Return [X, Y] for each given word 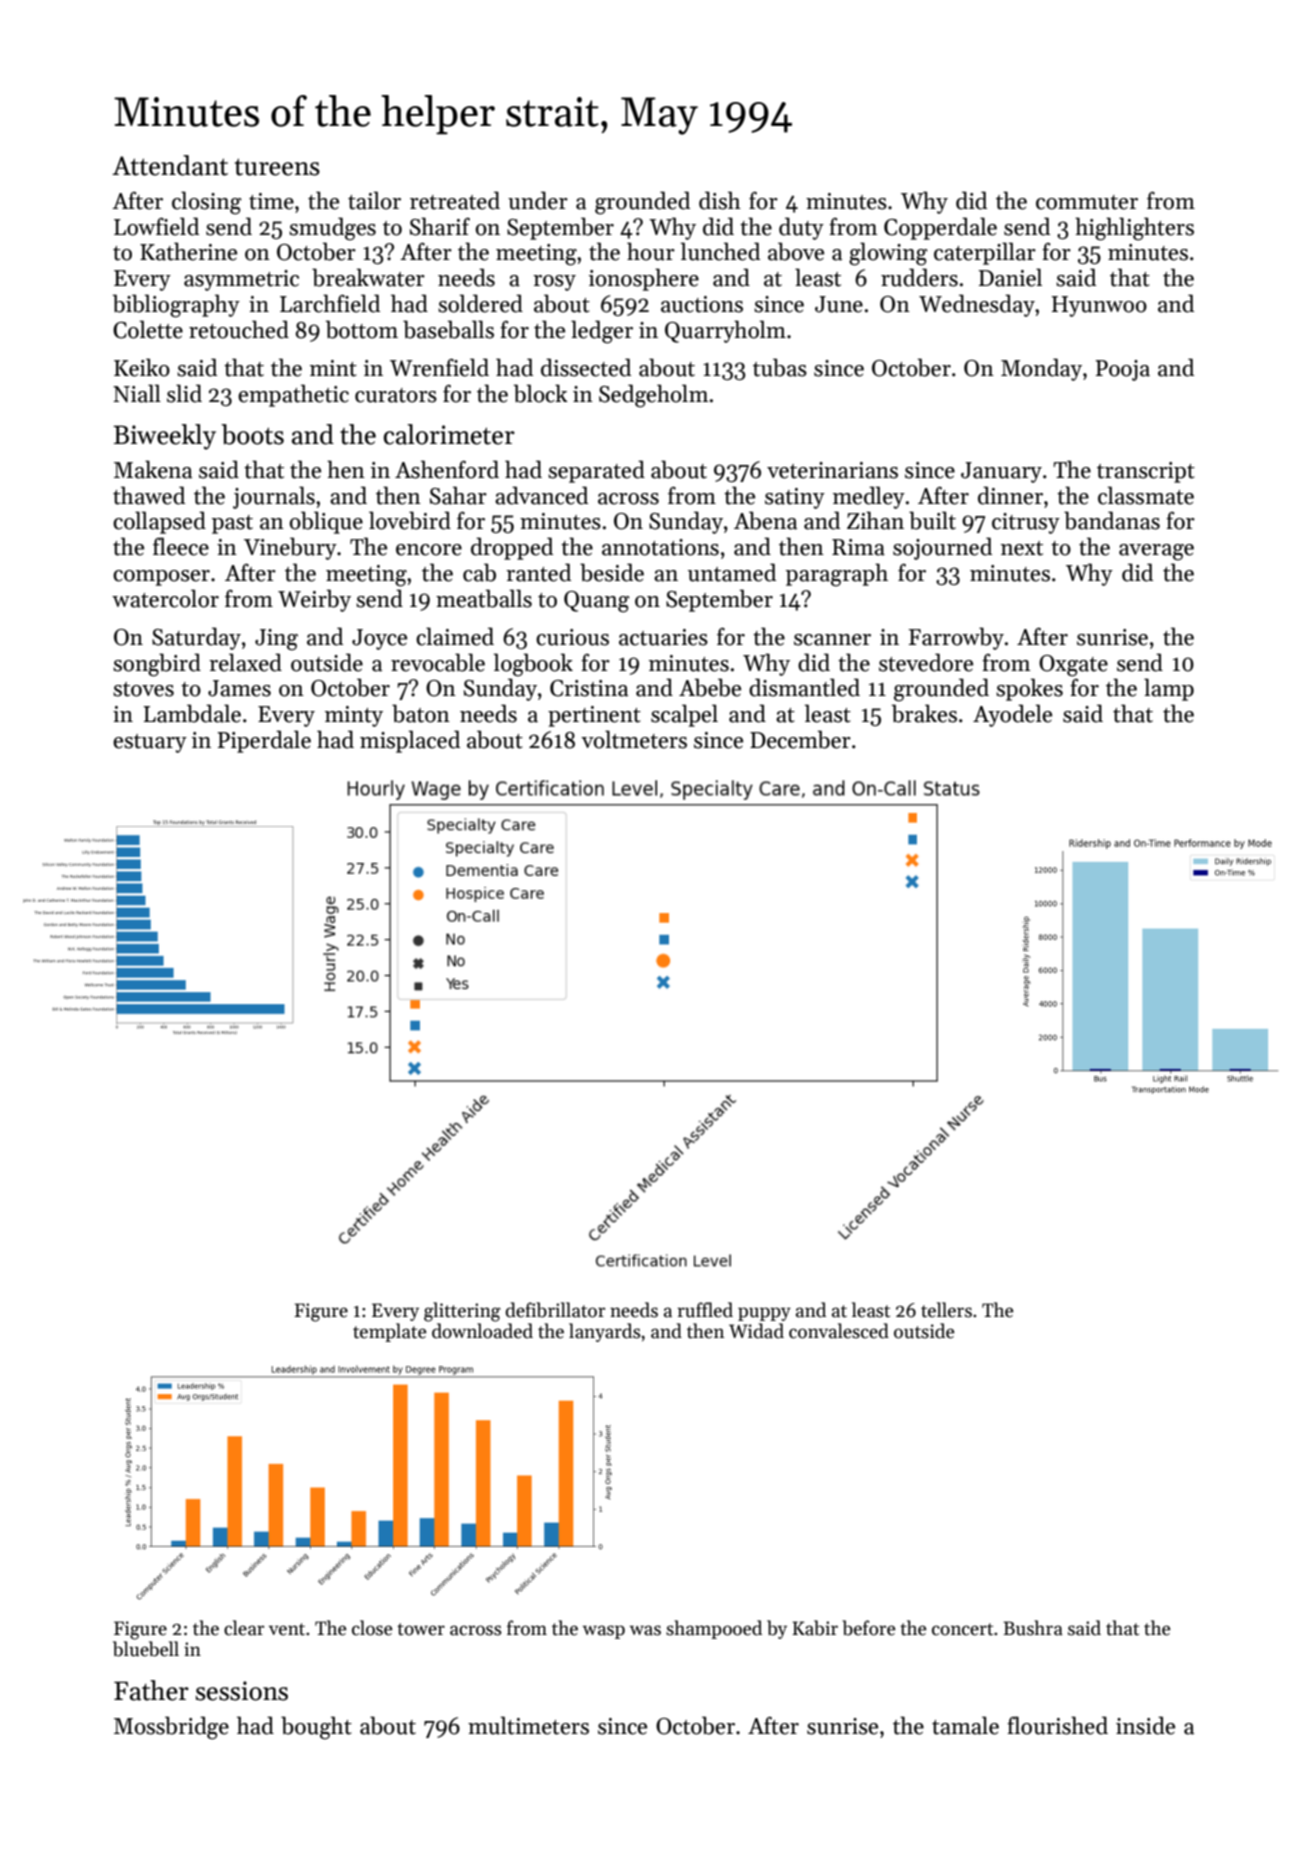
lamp [1169, 689]
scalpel [684, 715]
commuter [1087, 202]
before [868, 1628]
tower [421, 1629]
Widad [756, 1331]
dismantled [804, 687]
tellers [946, 1310]
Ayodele [1012, 715]
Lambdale [192, 713]
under [538, 200]
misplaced [410, 741]
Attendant [170, 165]
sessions [242, 1691]
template [389, 1332]
